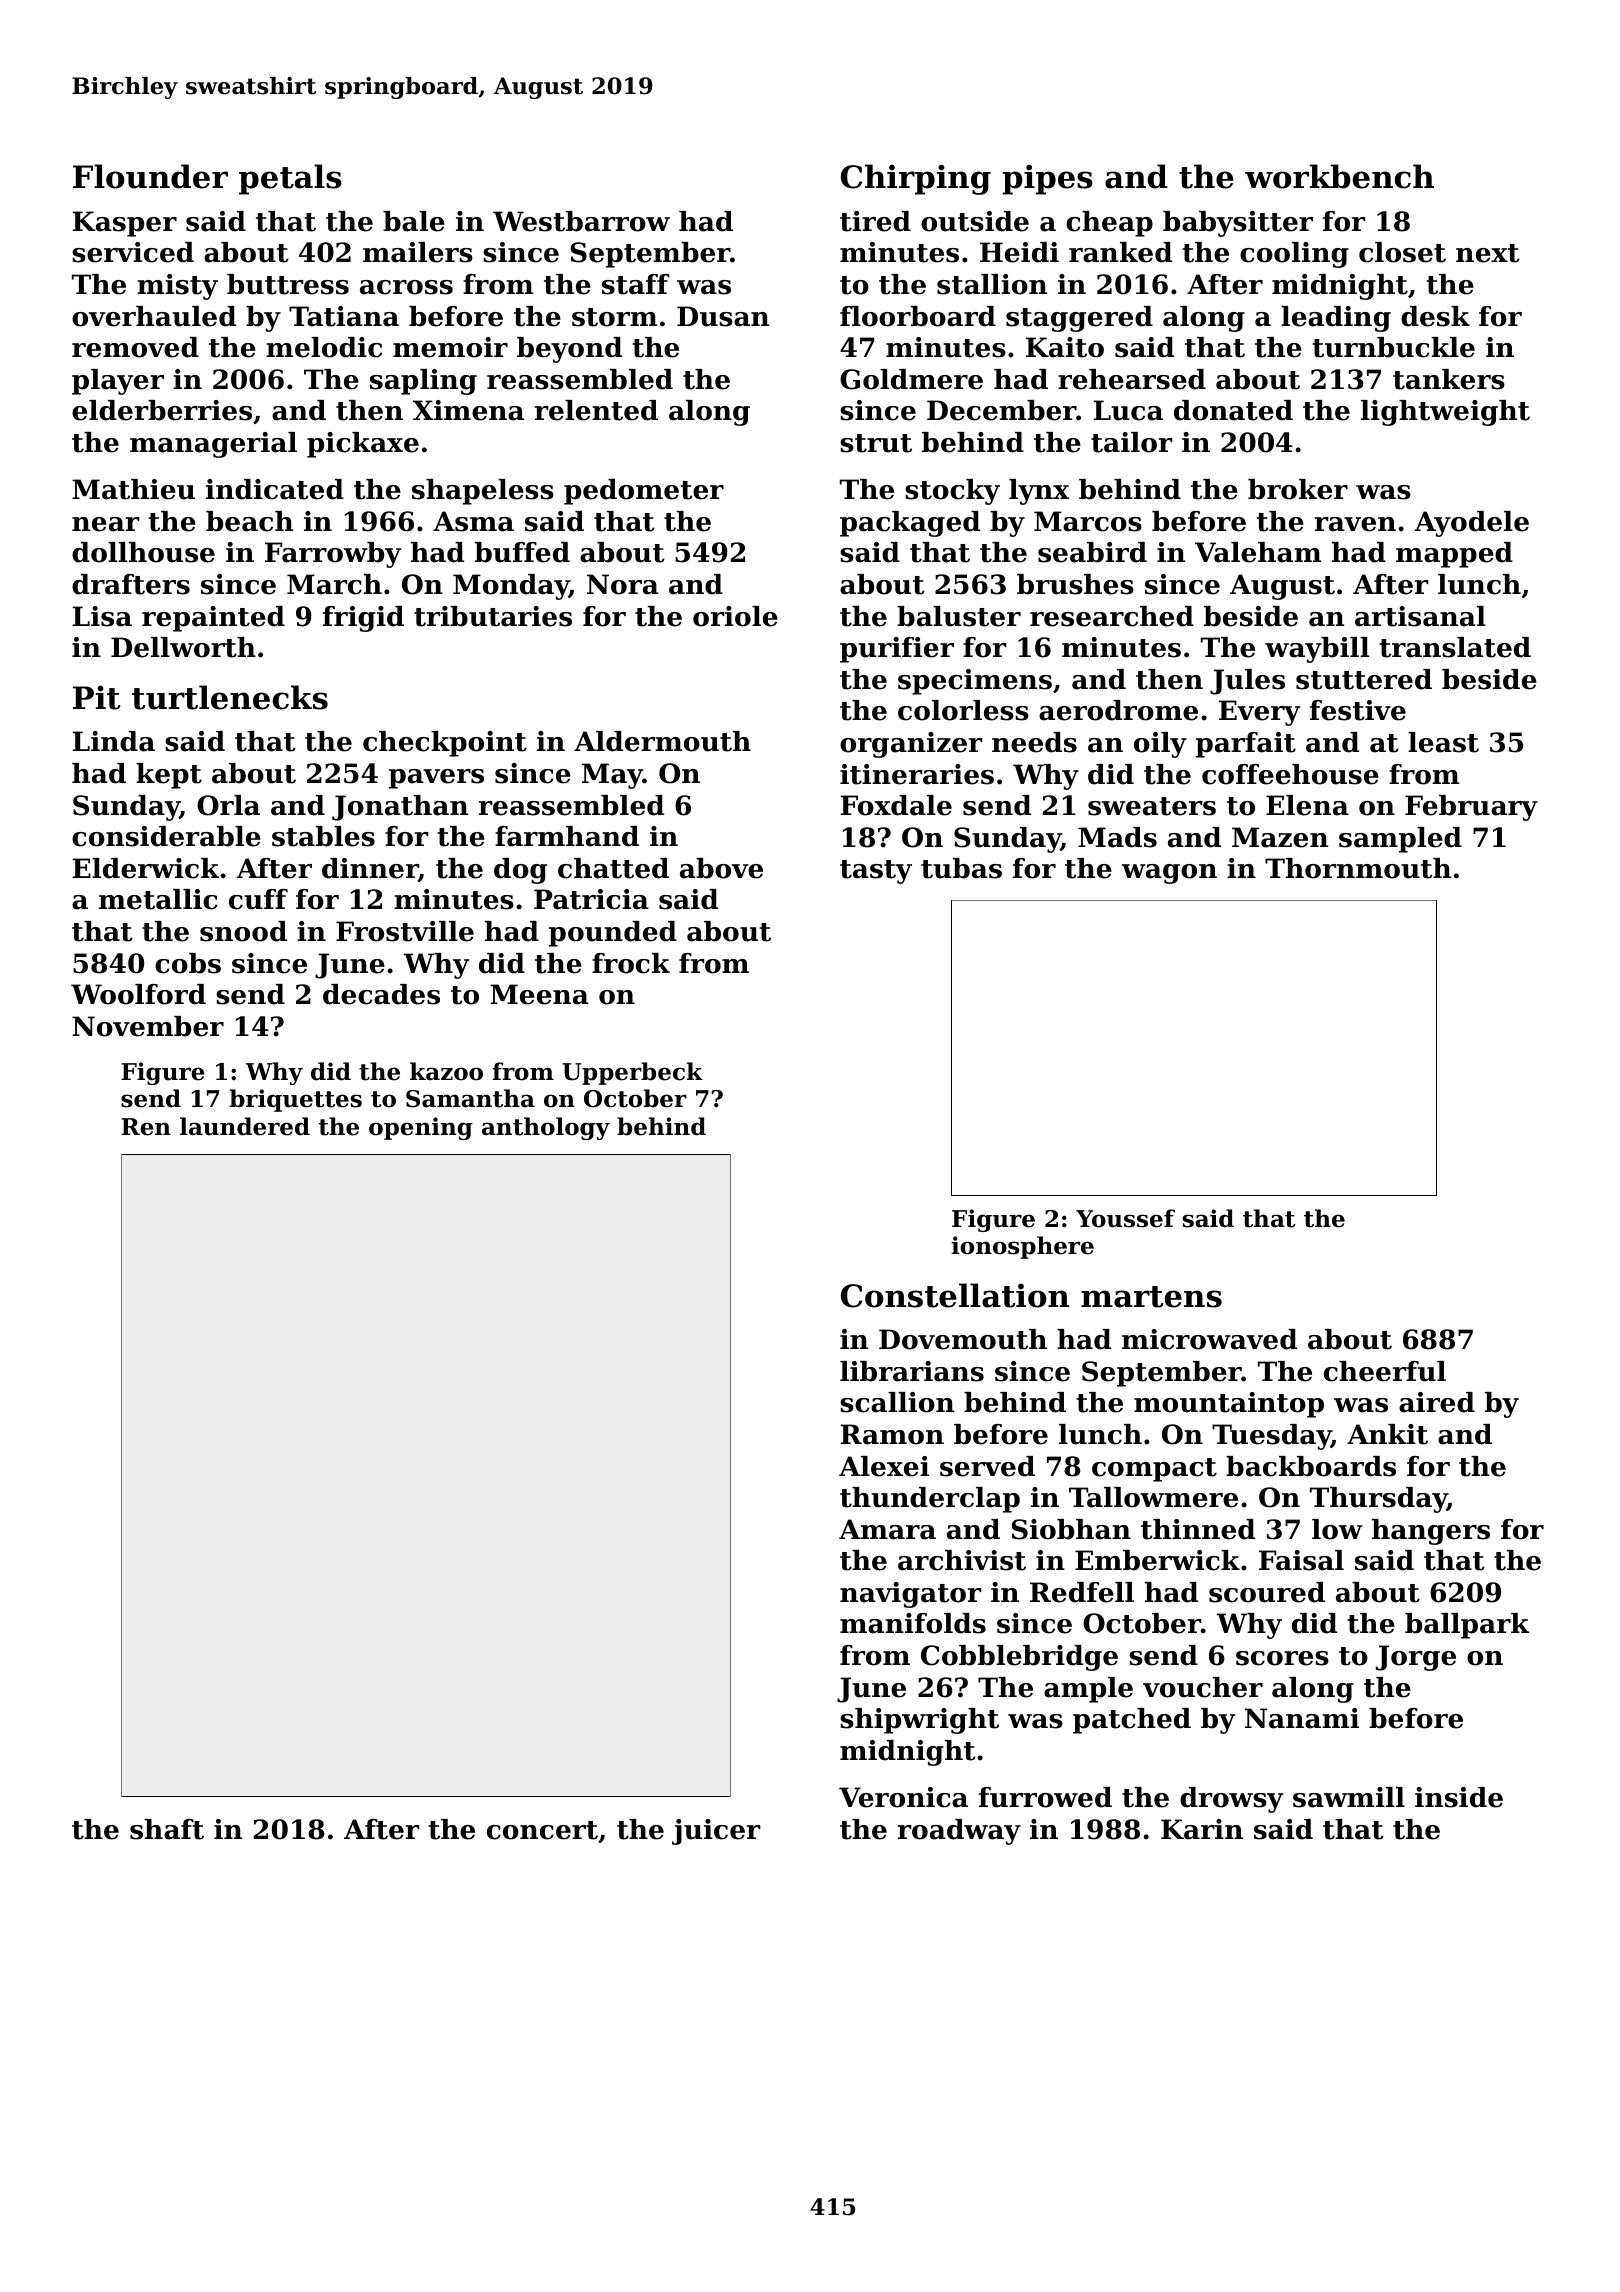 Image resolution: width=1620 pixels, height=2292 pixels. What do you see at coordinates (1355, 524) in the screenshot?
I see `raven` at bounding box center [1355, 524].
